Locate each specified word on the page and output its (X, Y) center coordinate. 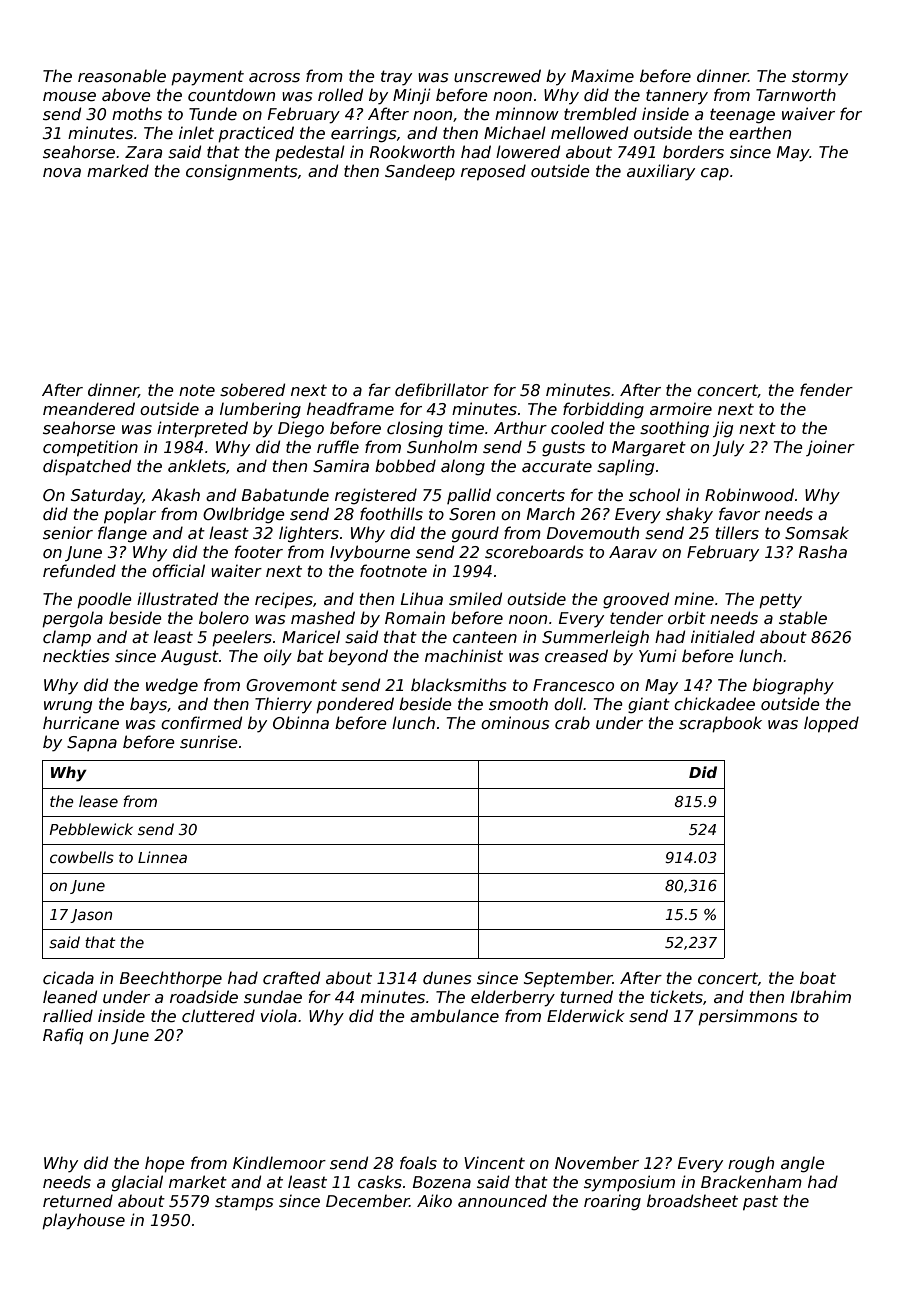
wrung (68, 707)
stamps (244, 1202)
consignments (242, 172)
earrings (364, 134)
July (728, 448)
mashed (323, 618)
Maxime (602, 75)
